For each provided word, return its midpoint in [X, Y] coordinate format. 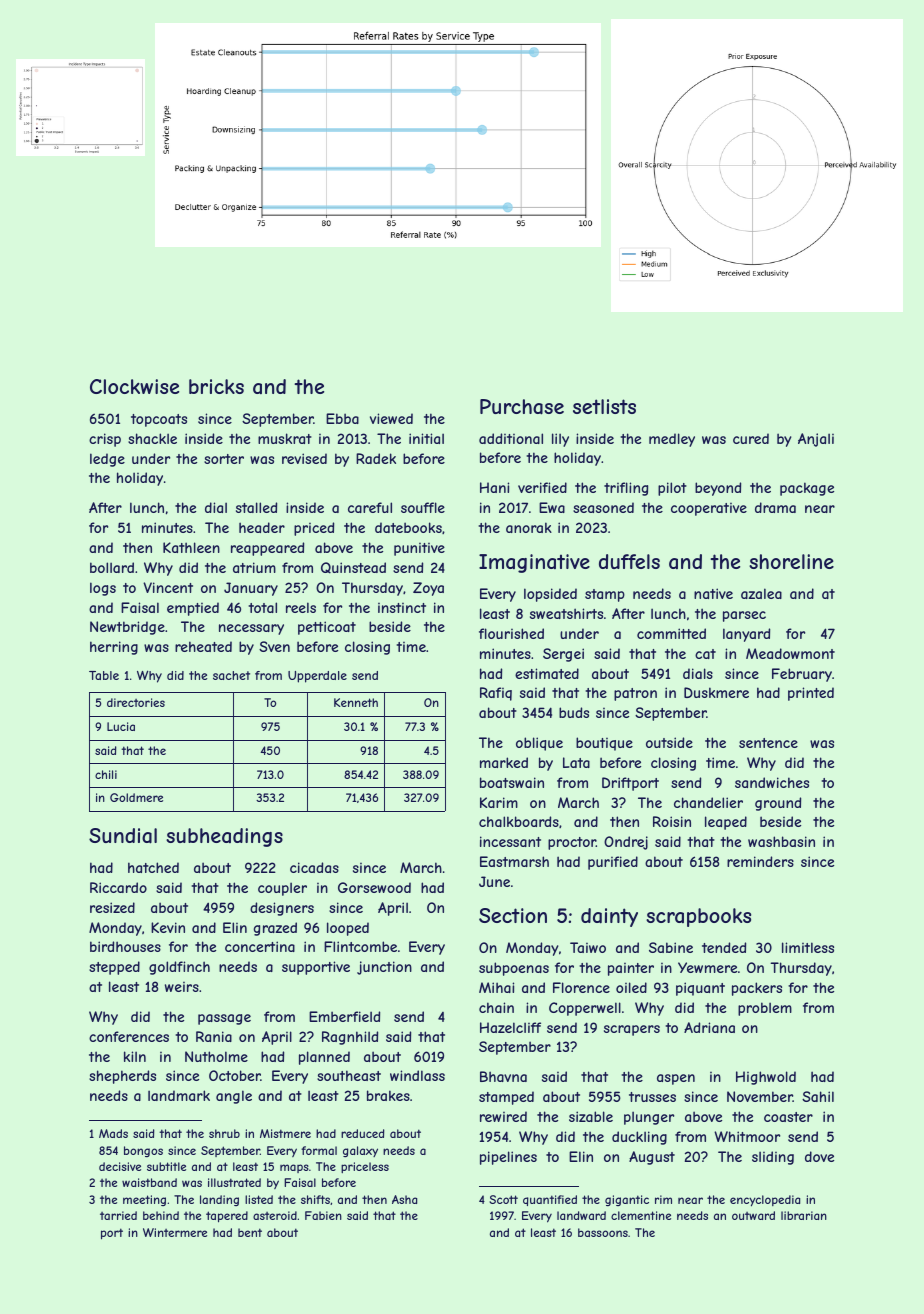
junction [384, 968]
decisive [120, 1166]
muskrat [285, 438]
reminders [760, 861]
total [262, 607]
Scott [503, 1199]
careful [370, 507]
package [807, 489]
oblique [539, 744]
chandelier [708, 802]
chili [106, 774]
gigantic [627, 1200]
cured [751, 438]
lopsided [550, 595]
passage [224, 1019]
